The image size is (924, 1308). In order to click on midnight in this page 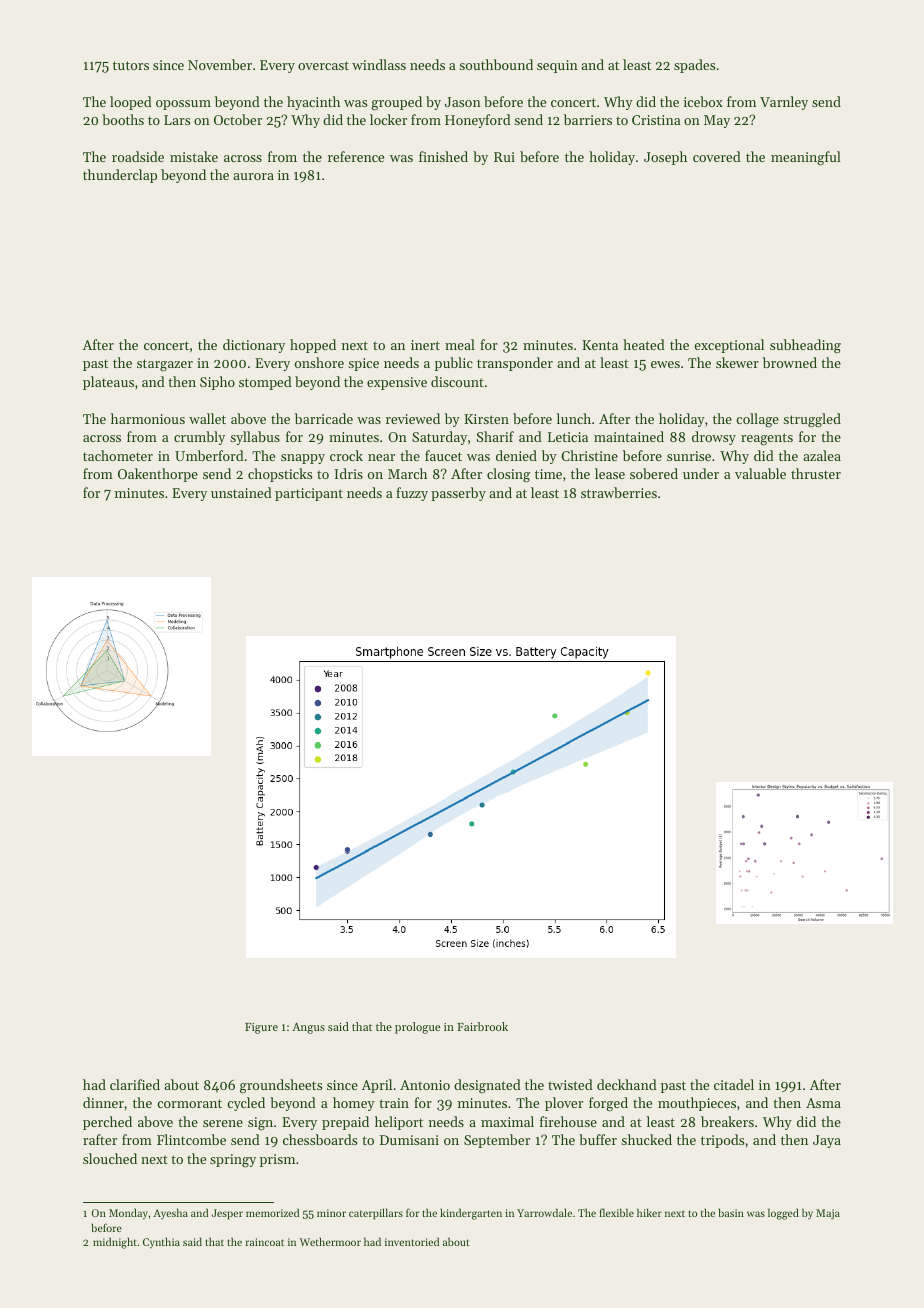, I will do `click(115, 1243)`.
